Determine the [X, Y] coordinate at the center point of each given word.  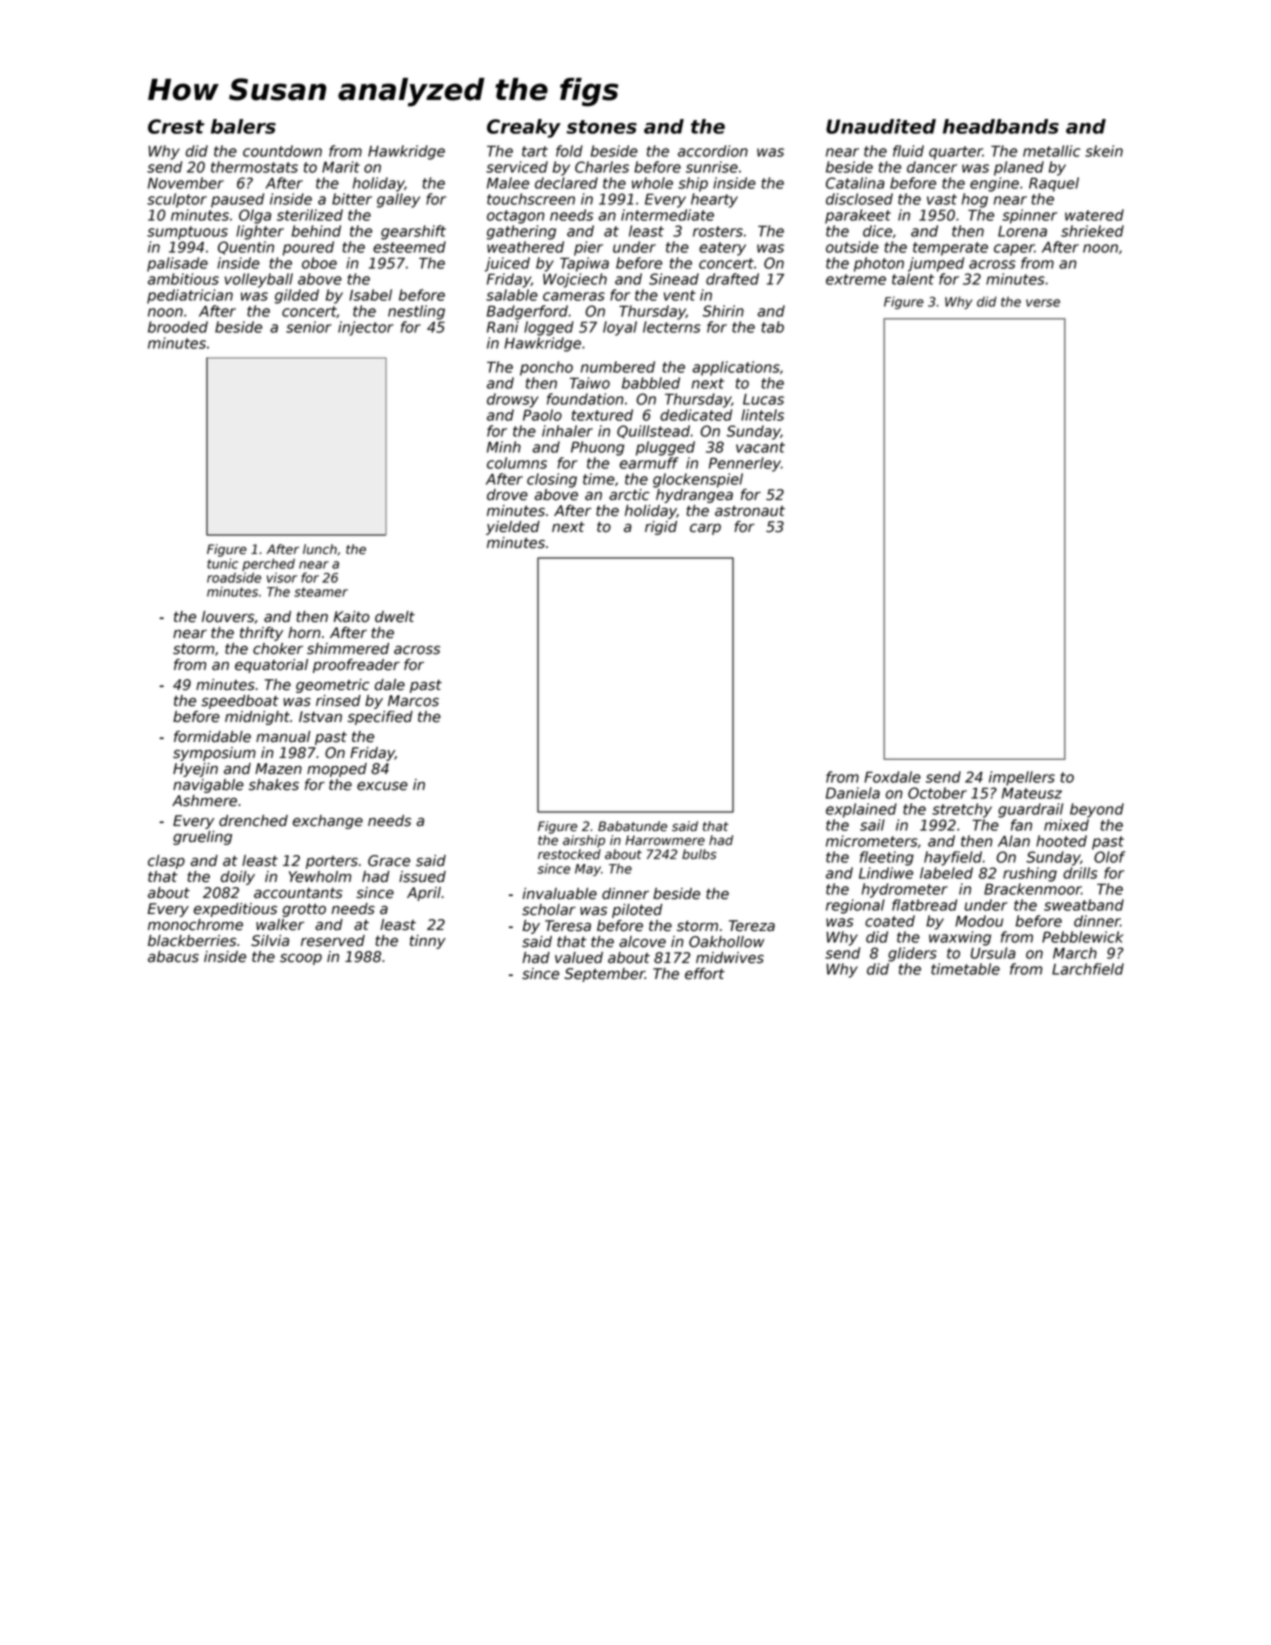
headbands [1001, 126]
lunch [320, 549]
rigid [661, 528]
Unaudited [881, 126]
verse [1043, 303]
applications [736, 368]
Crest [176, 126]
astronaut [750, 511]
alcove [642, 942]
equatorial [271, 666]
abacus [173, 957]
